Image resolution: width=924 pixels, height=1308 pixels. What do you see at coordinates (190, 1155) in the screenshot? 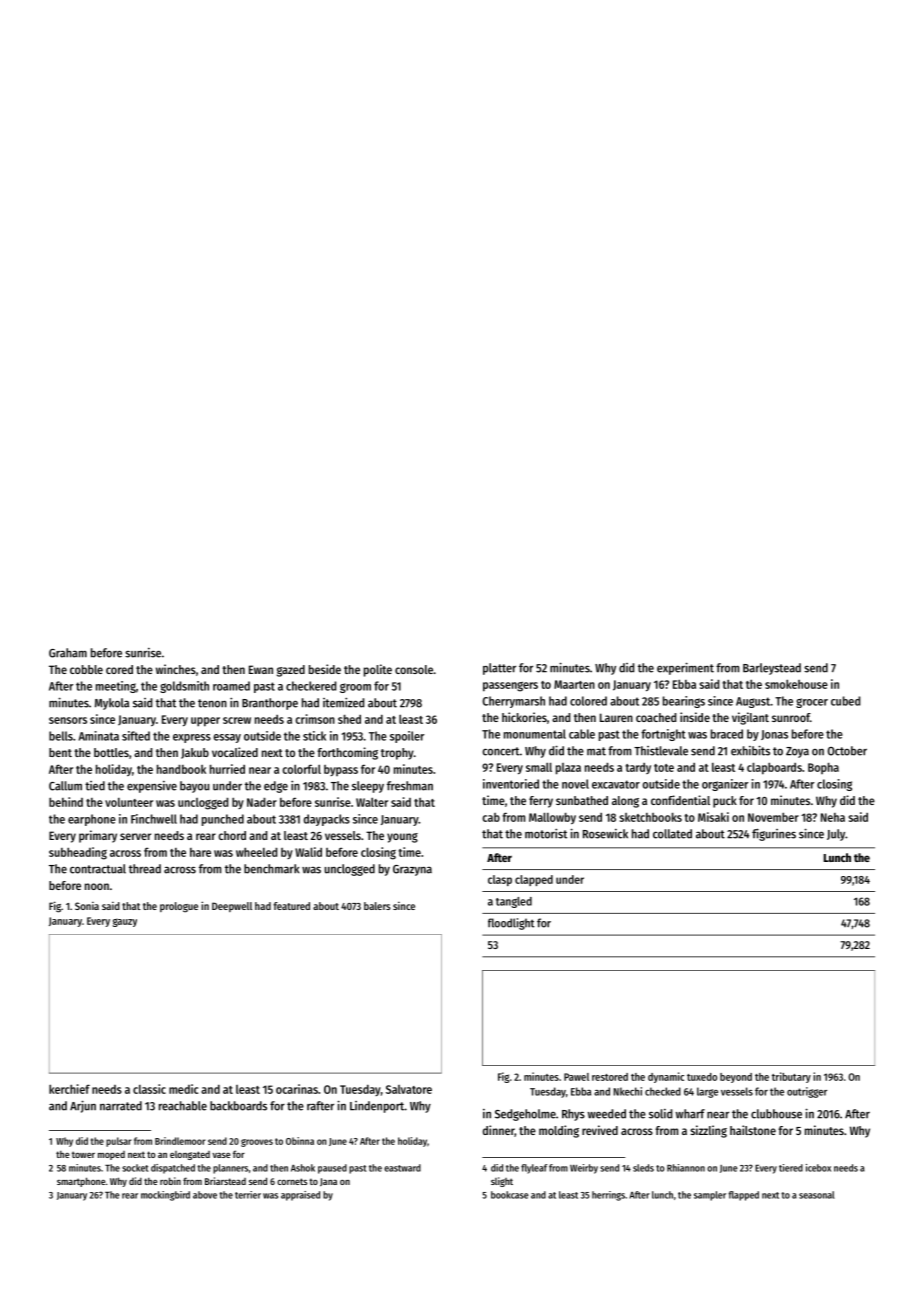
I see `elongated` at bounding box center [190, 1155].
